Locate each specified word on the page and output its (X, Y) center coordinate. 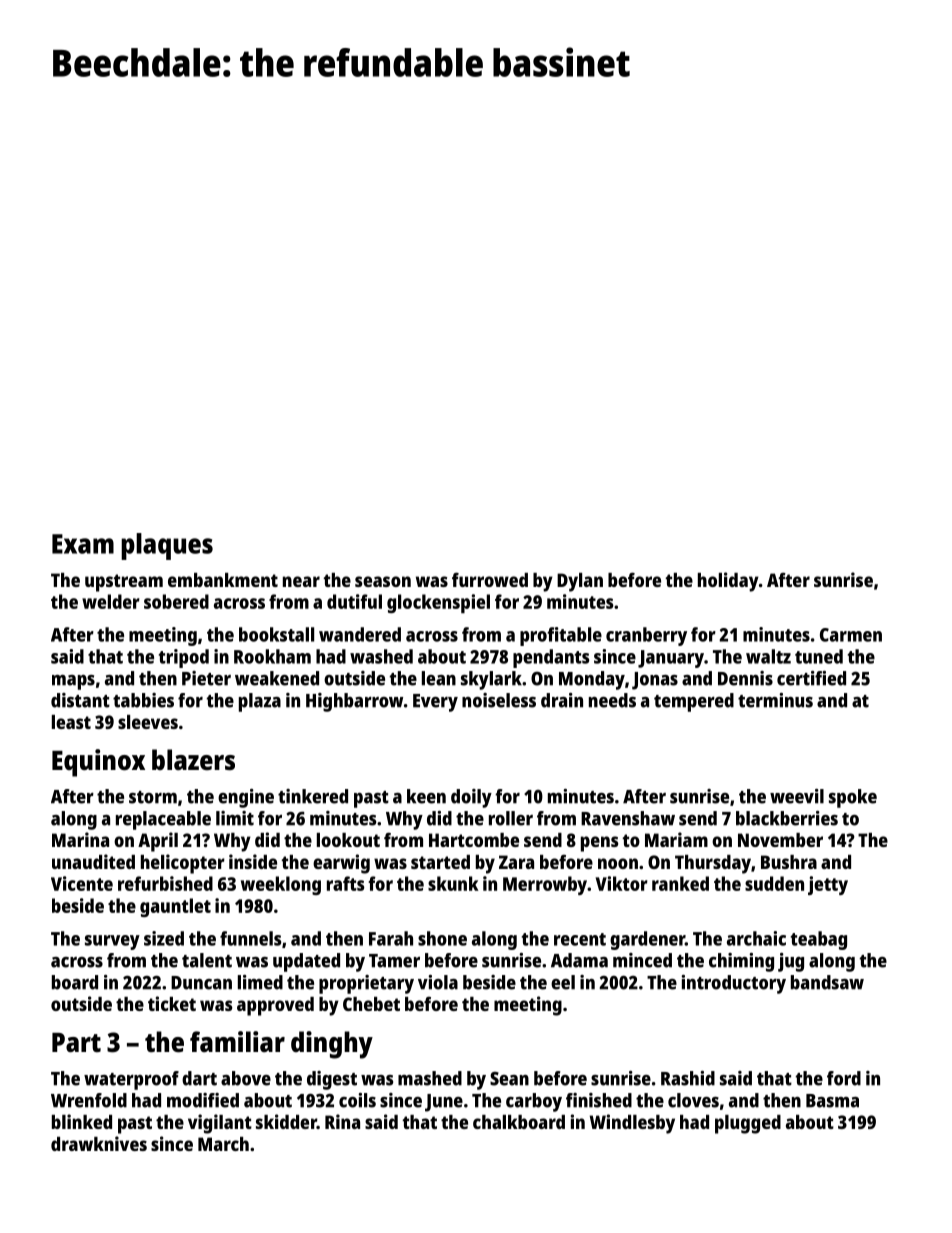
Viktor (622, 883)
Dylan (580, 582)
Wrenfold (89, 1100)
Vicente (82, 883)
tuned (819, 656)
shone (442, 938)
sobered (176, 601)
